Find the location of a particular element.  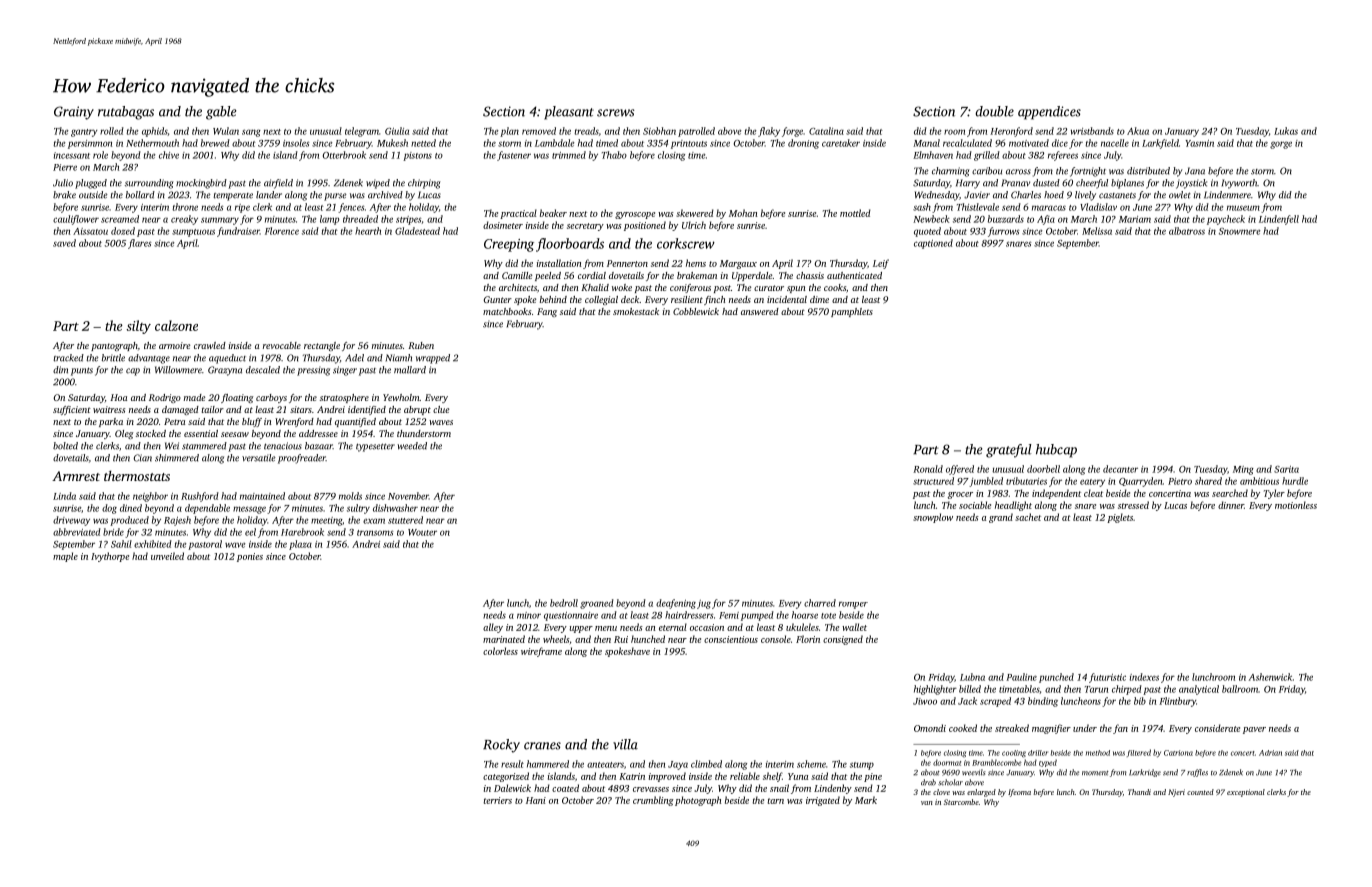

terriers is located at coordinates (497, 800).
